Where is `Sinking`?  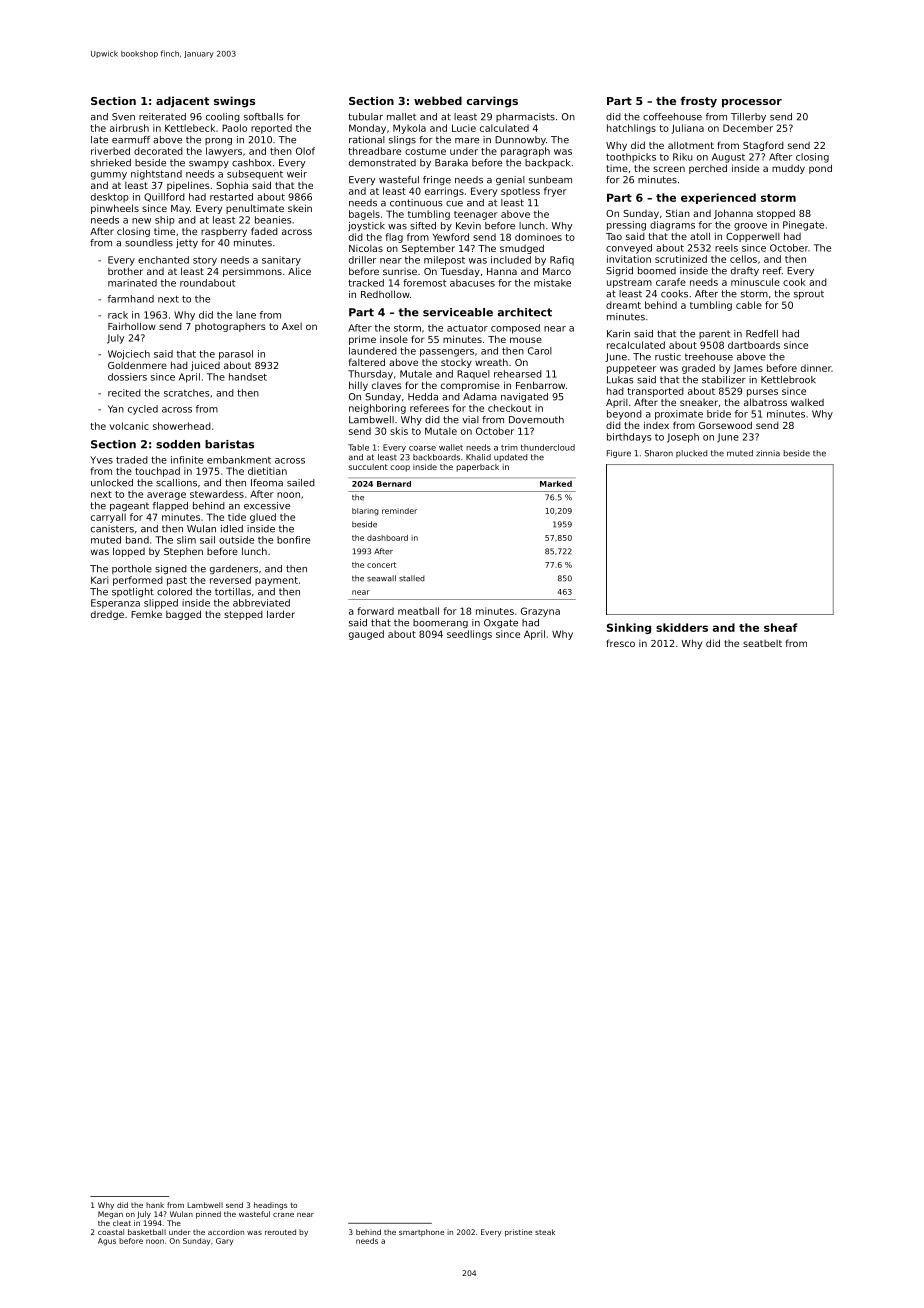
Sinking is located at coordinates (629, 628).
